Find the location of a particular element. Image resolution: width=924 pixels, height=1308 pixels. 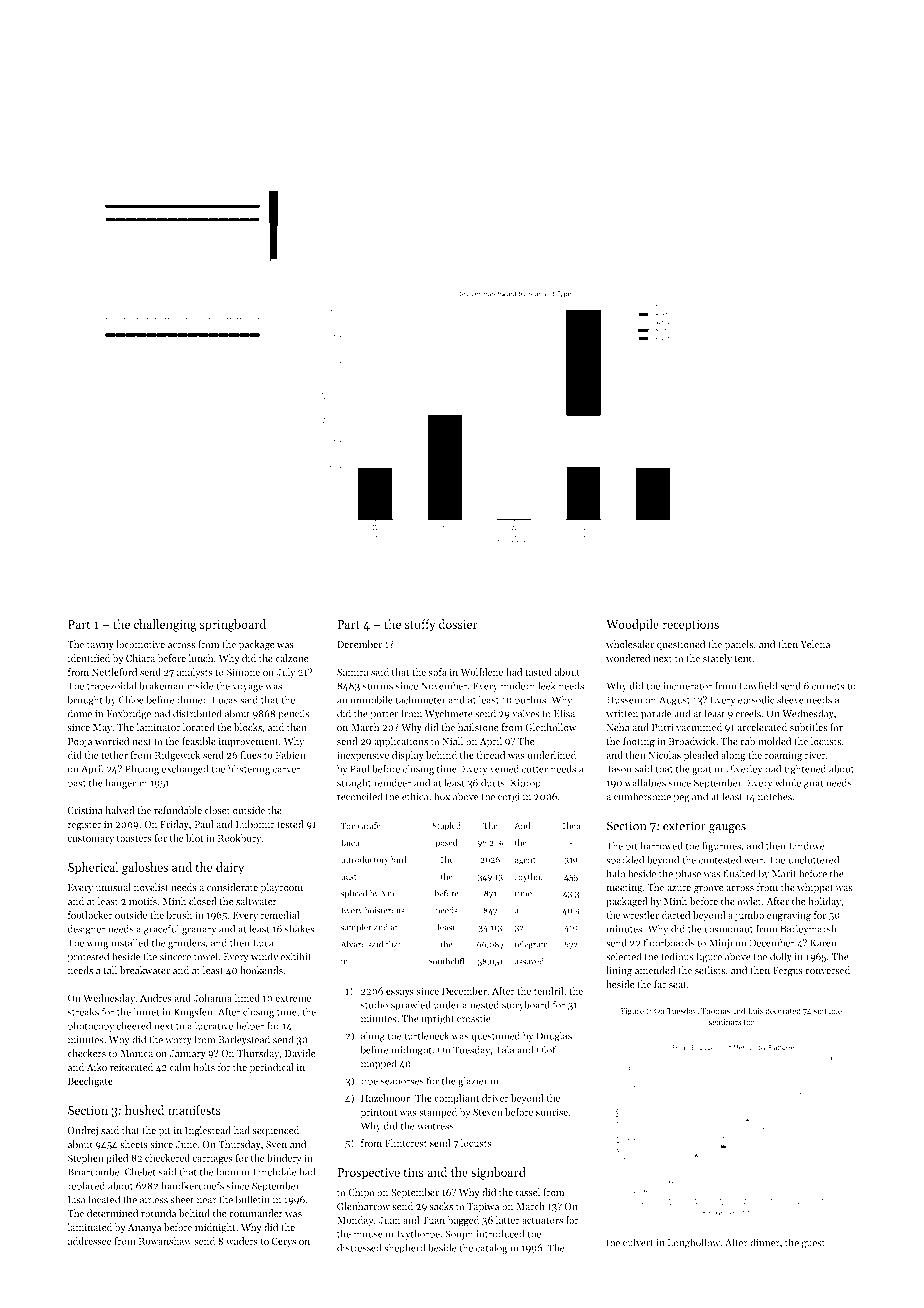

corgi is located at coordinates (508, 798).
